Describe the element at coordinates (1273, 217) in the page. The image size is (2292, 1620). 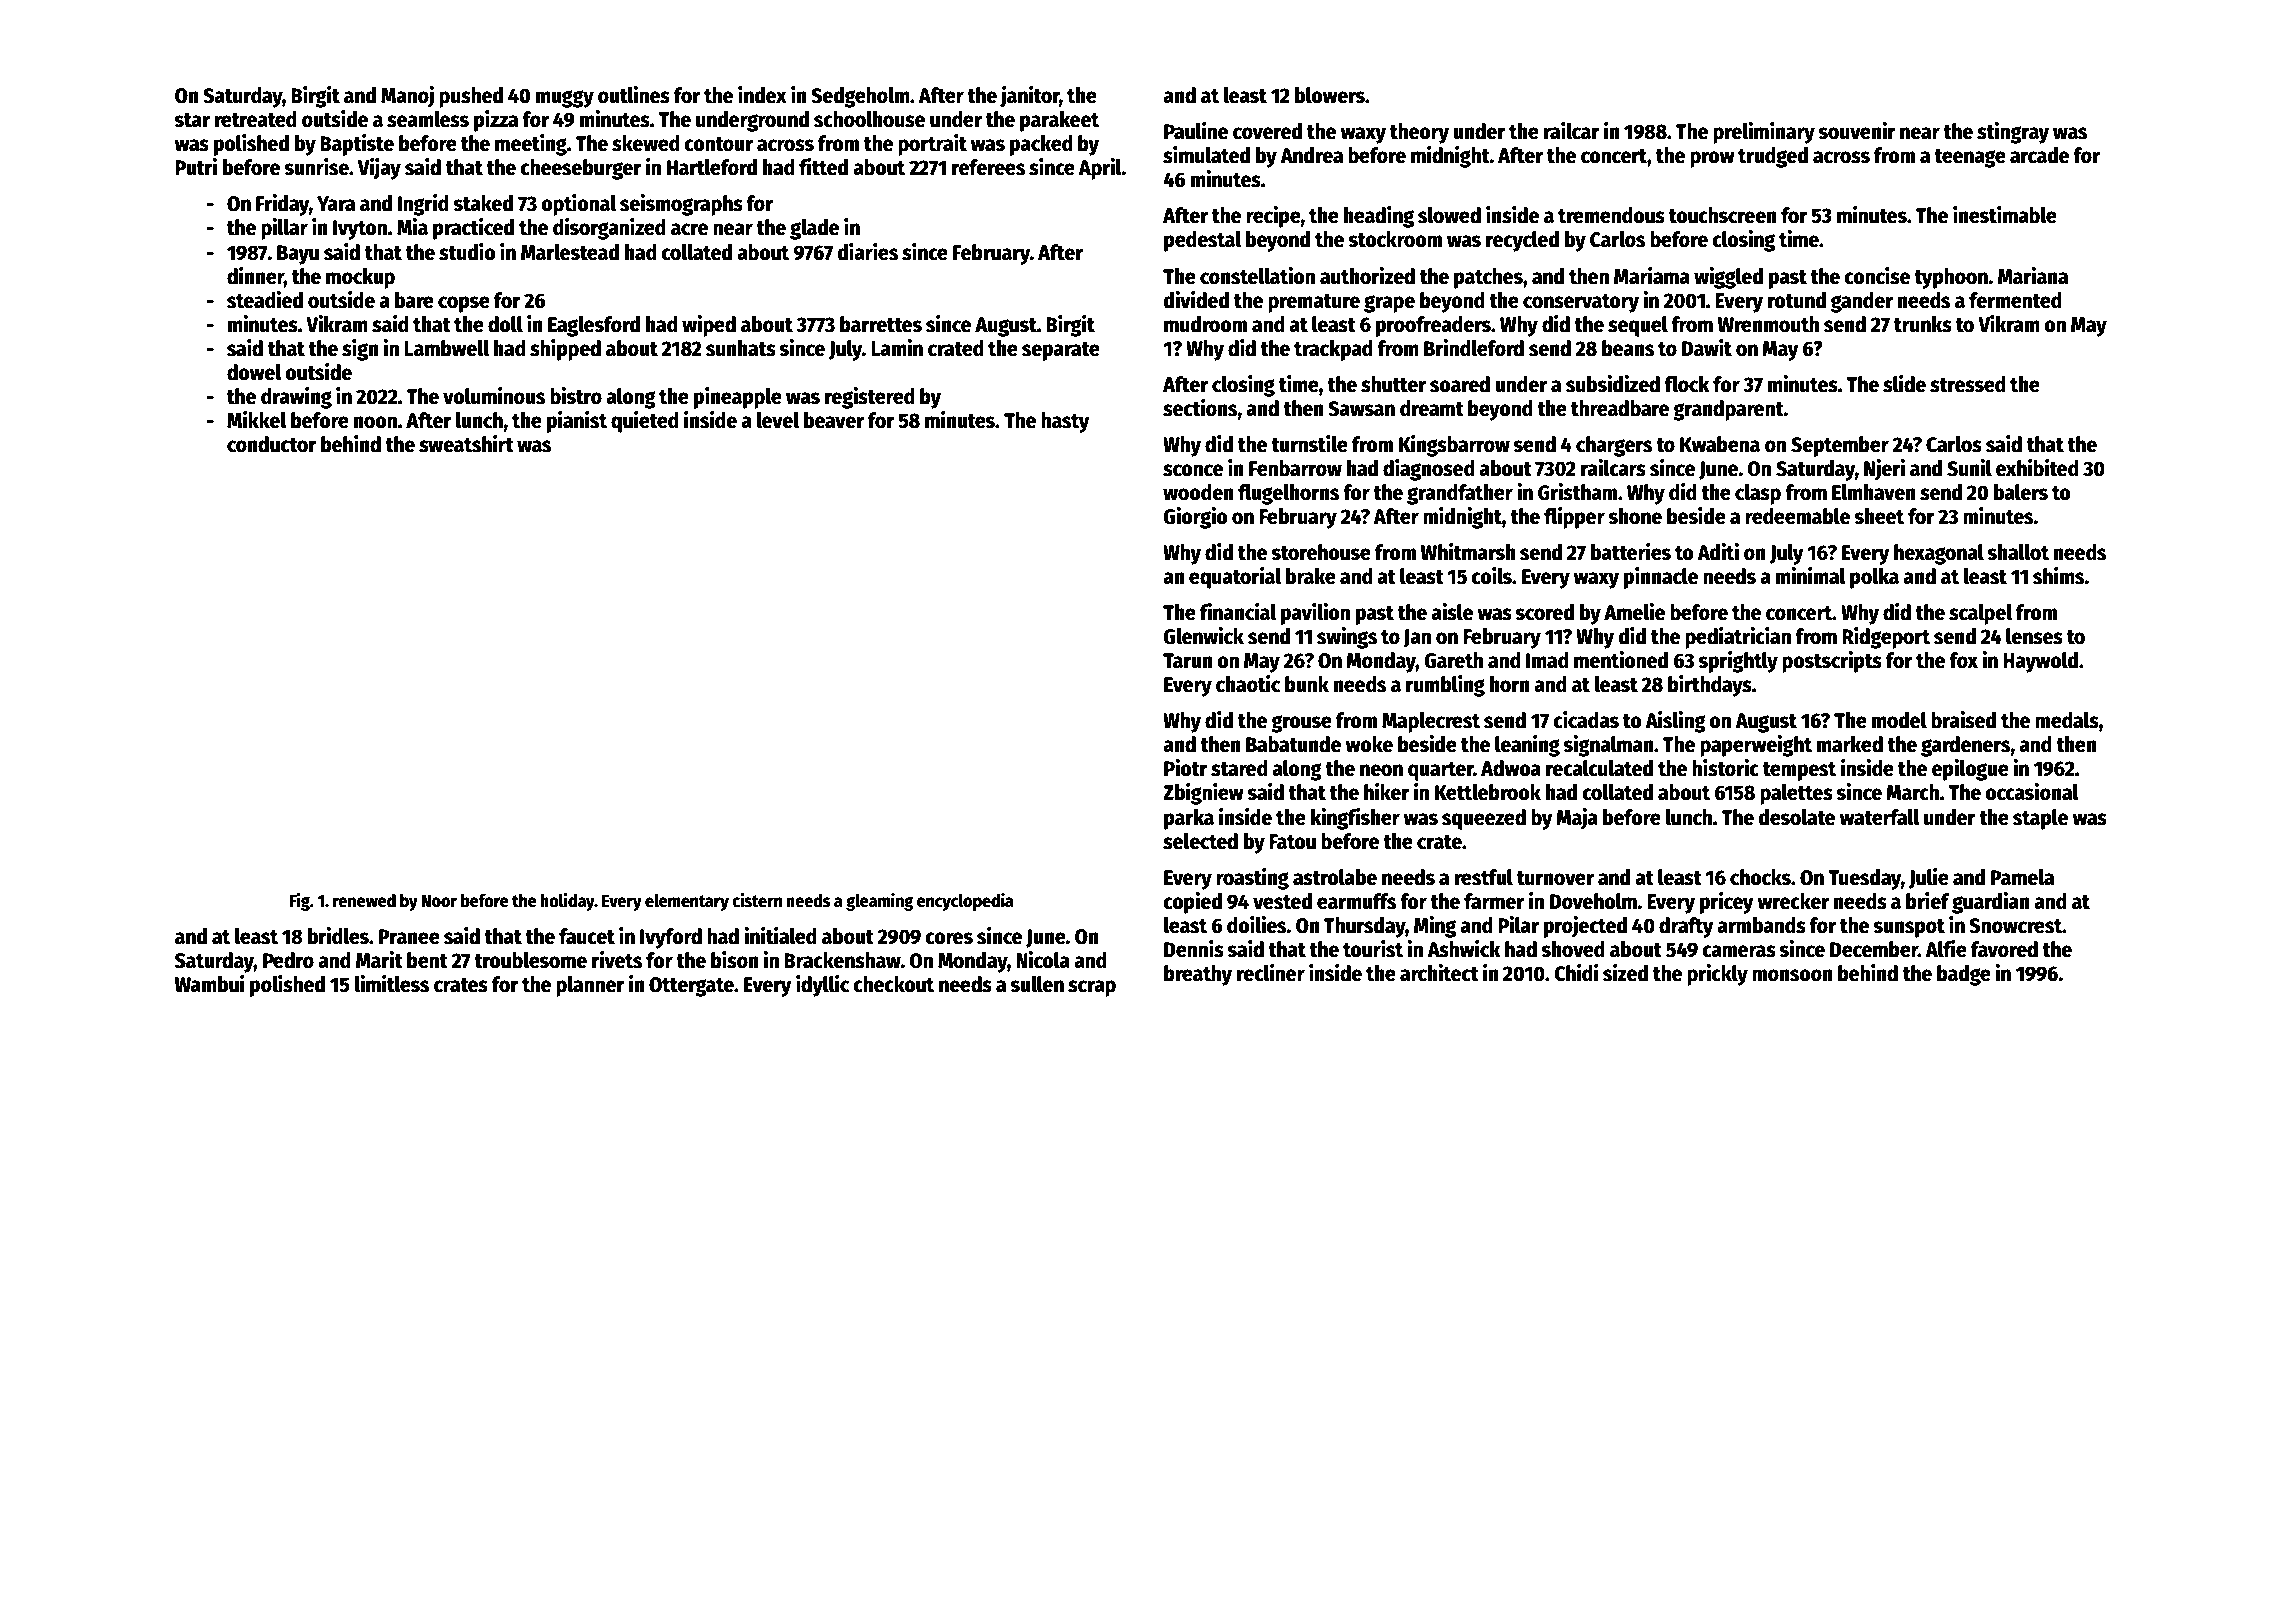
I see `recipe` at that location.
